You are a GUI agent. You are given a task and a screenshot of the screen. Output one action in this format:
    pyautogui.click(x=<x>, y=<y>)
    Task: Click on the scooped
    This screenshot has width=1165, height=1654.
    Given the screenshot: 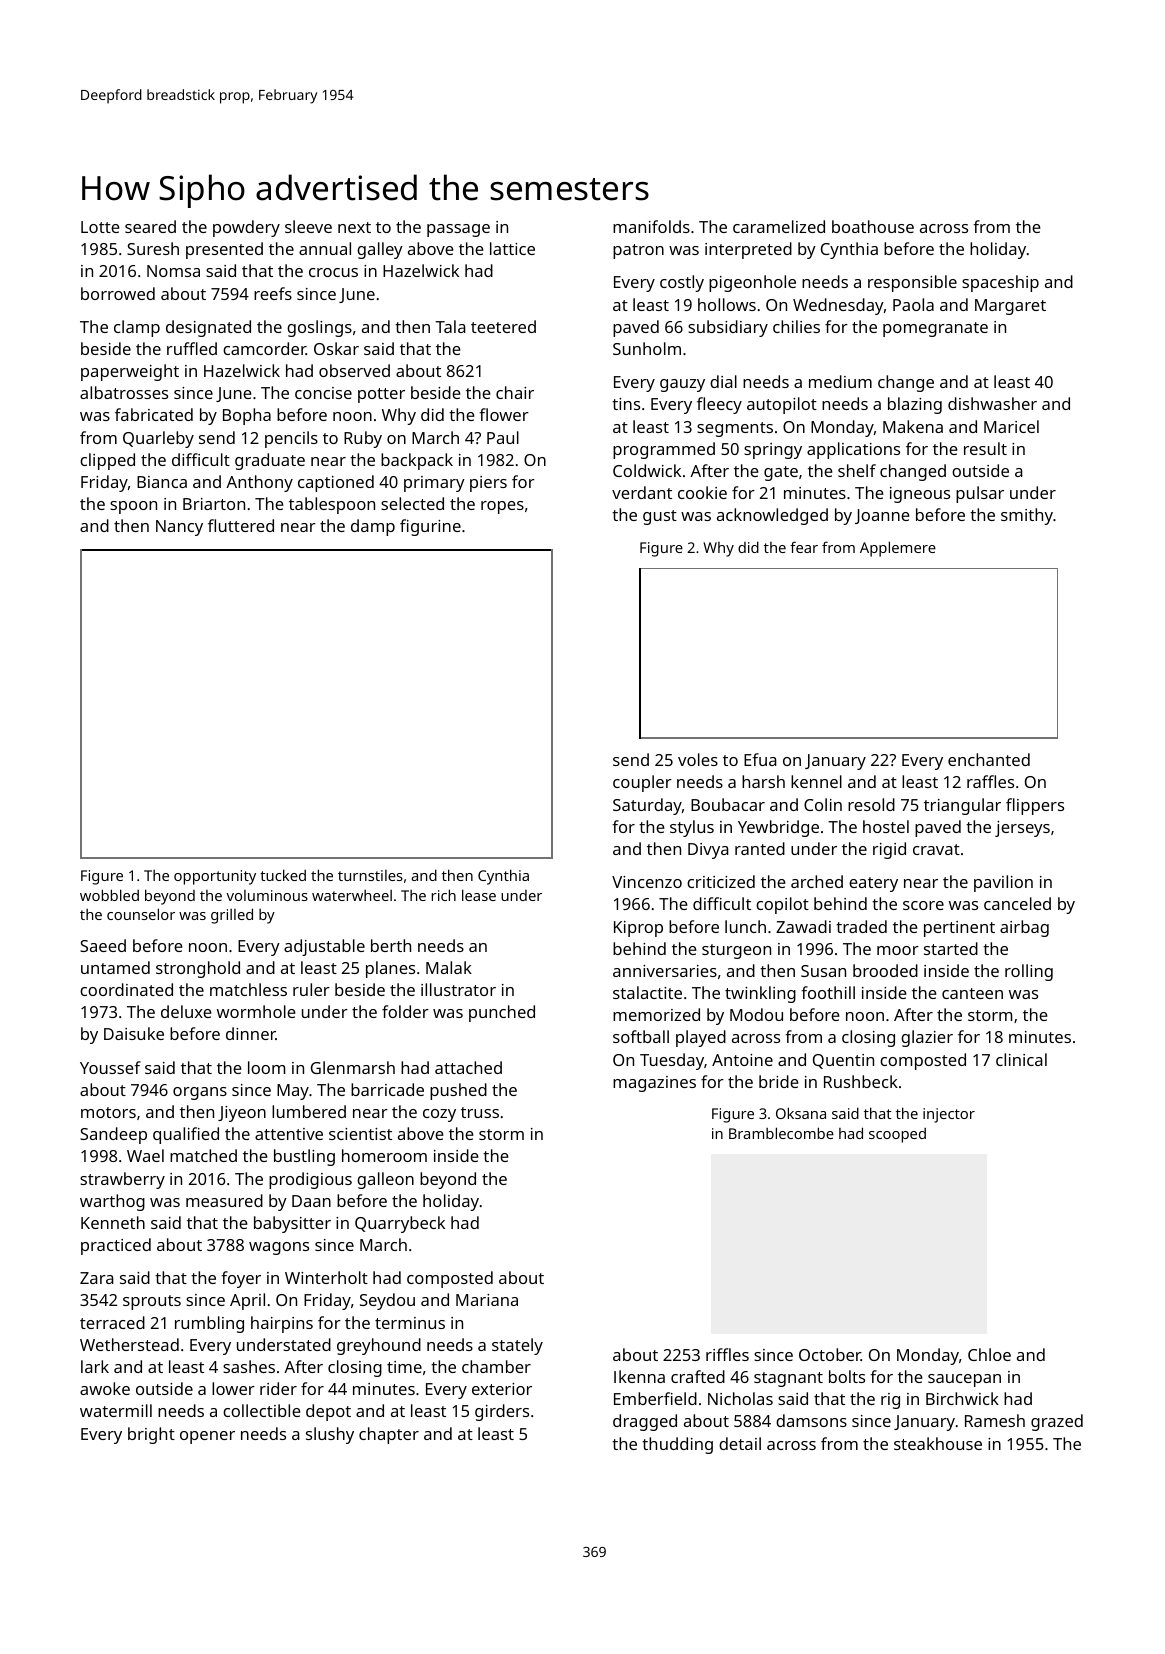 What is the action you would take?
    pyautogui.click(x=897, y=1135)
